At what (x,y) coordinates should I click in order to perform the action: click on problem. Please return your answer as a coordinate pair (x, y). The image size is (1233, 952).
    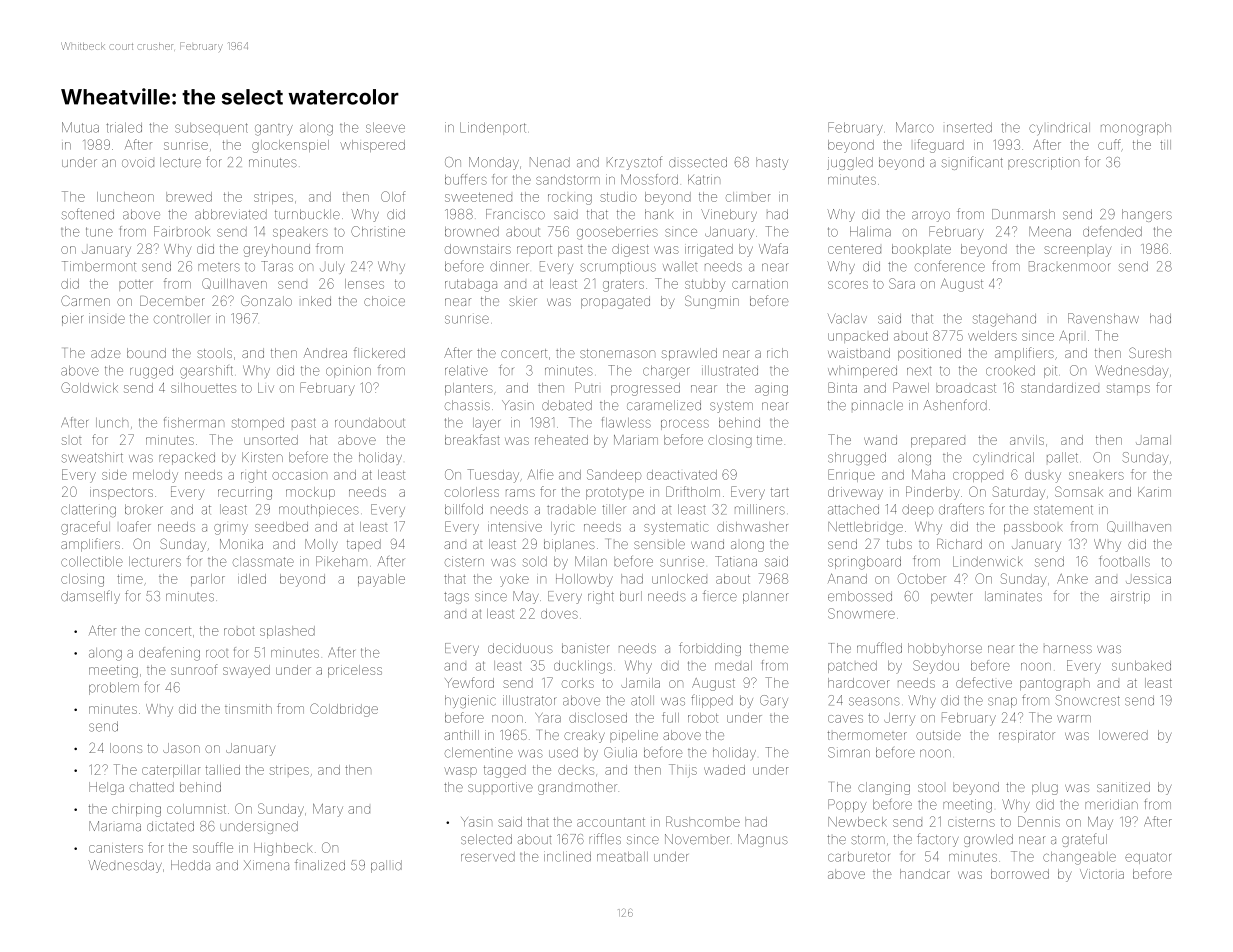
    Looking at the image, I should click on (114, 688).
